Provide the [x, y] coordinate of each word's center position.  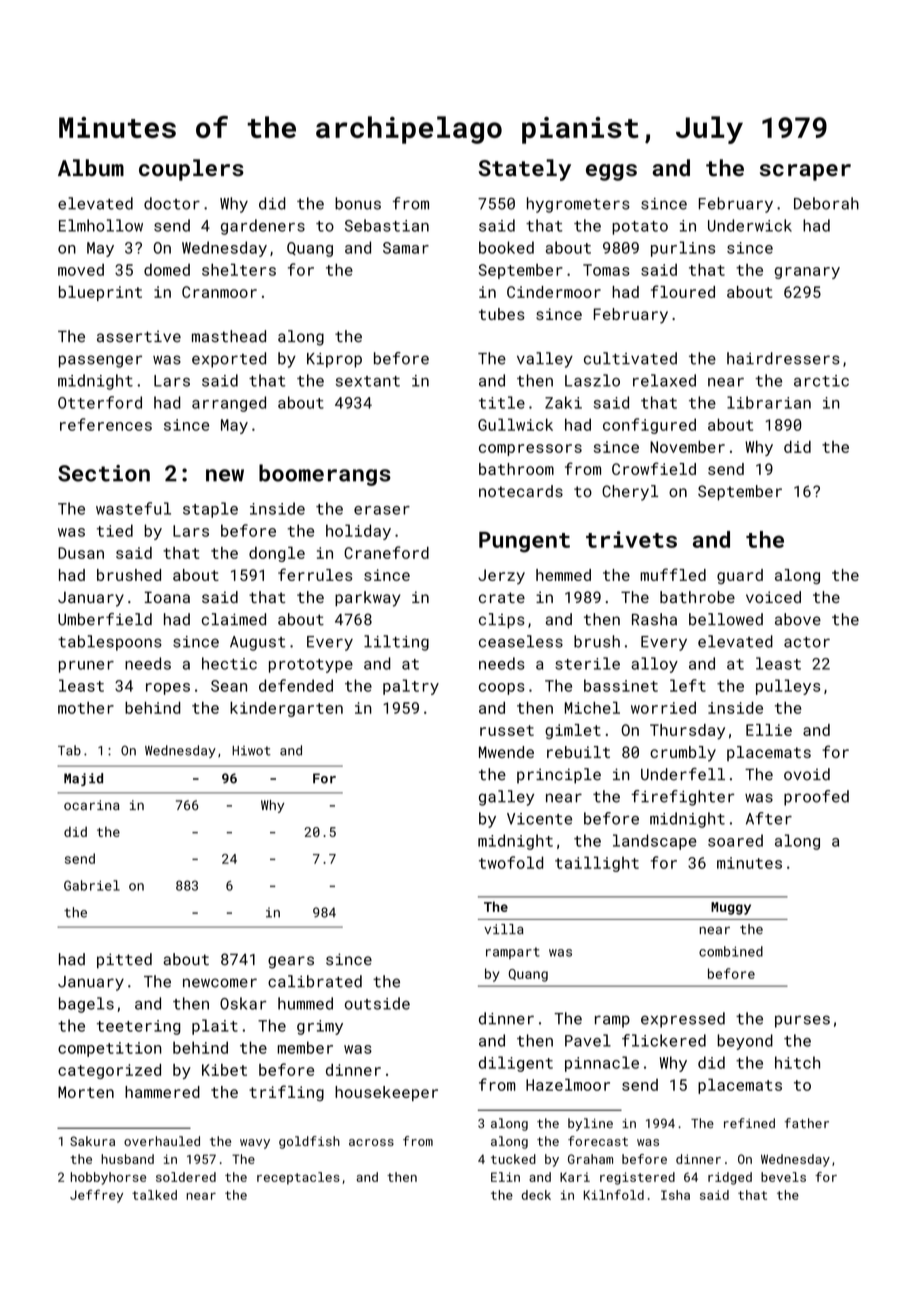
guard [740, 576]
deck [536, 1195]
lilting [396, 643]
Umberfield [105, 619]
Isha [675, 1195]
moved [81, 270]
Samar [406, 248]
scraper [805, 172]
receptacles [298, 1178]
